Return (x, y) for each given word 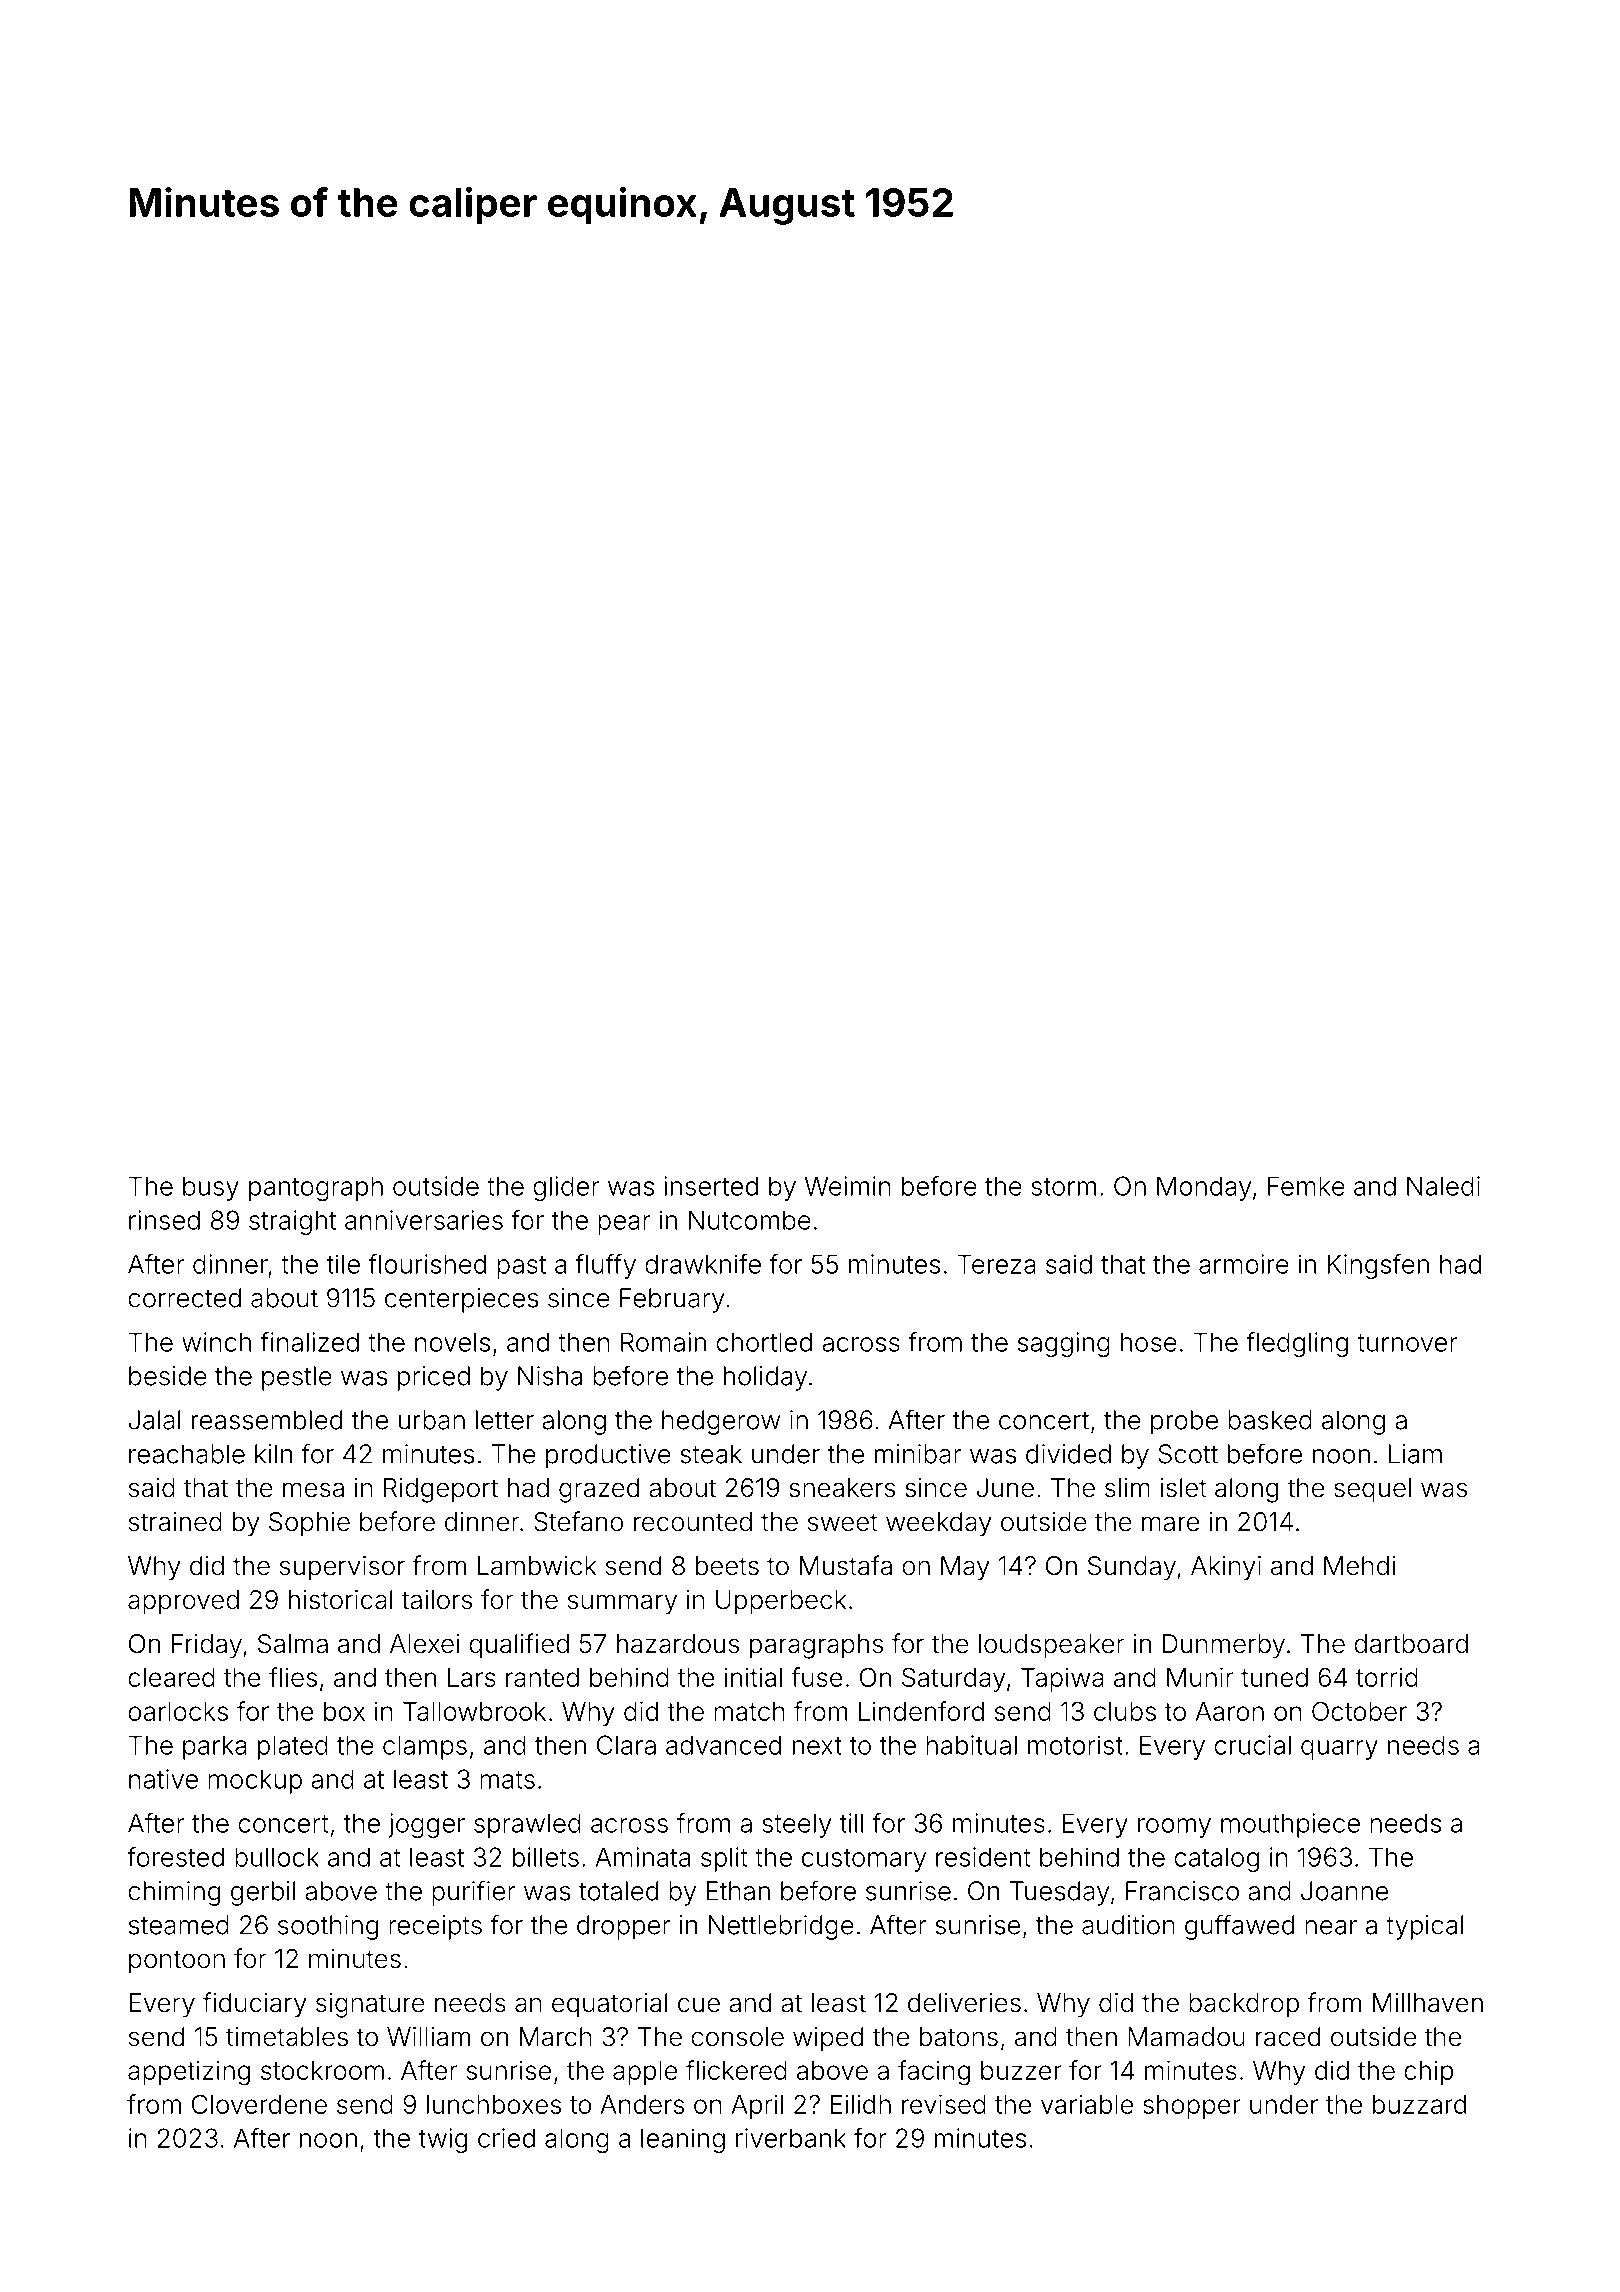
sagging (1064, 1344)
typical (1424, 1927)
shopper (1192, 2107)
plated (293, 1747)
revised (944, 2104)
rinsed (164, 1220)
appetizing (189, 2073)
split (724, 1859)
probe (1184, 1422)
